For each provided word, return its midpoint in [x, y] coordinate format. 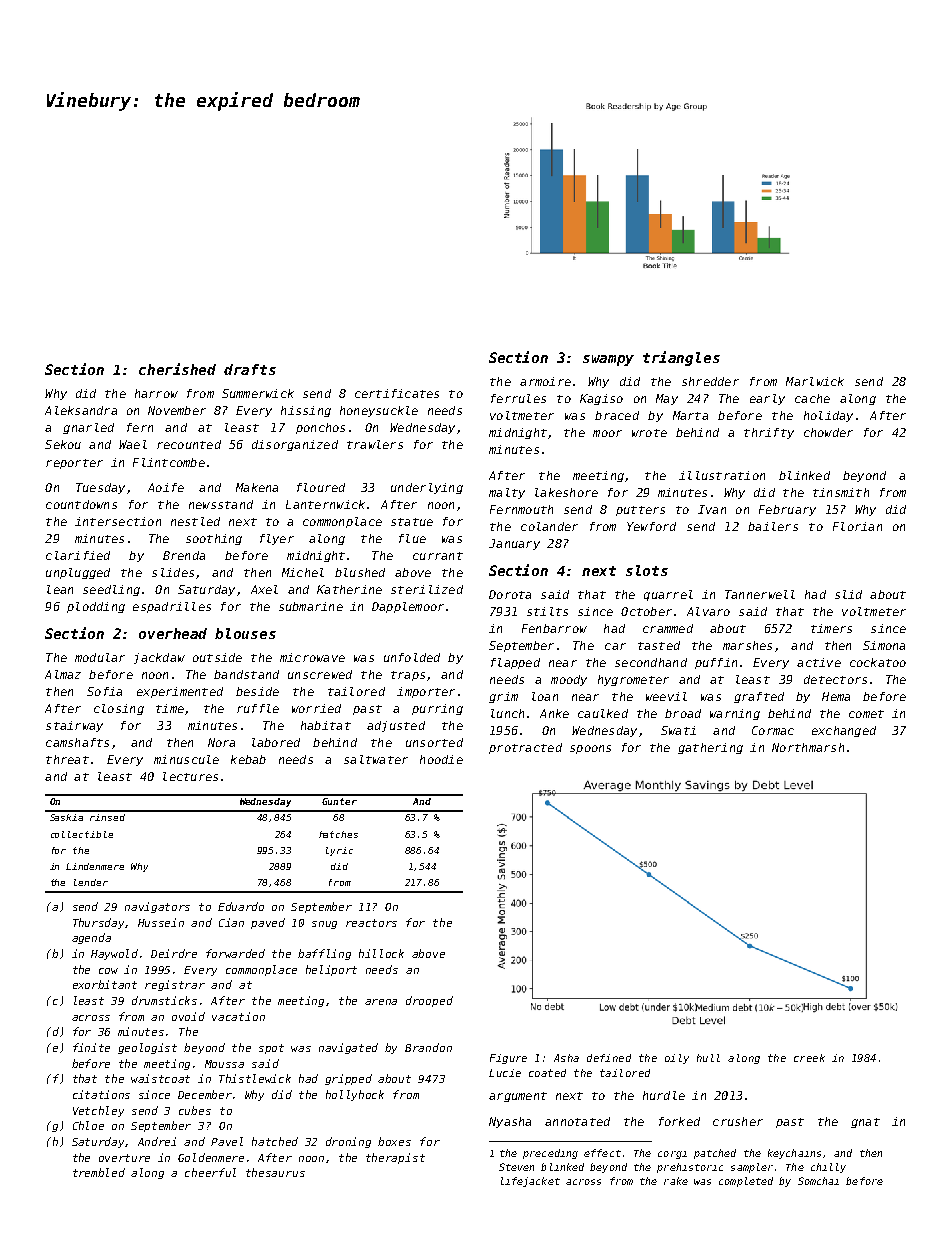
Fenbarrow [554, 628]
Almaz [63, 674]
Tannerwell [760, 594]
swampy [608, 360]
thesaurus [275, 1172]
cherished [177, 369]
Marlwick [815, 381]
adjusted [396, 726]
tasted [659, 645]
